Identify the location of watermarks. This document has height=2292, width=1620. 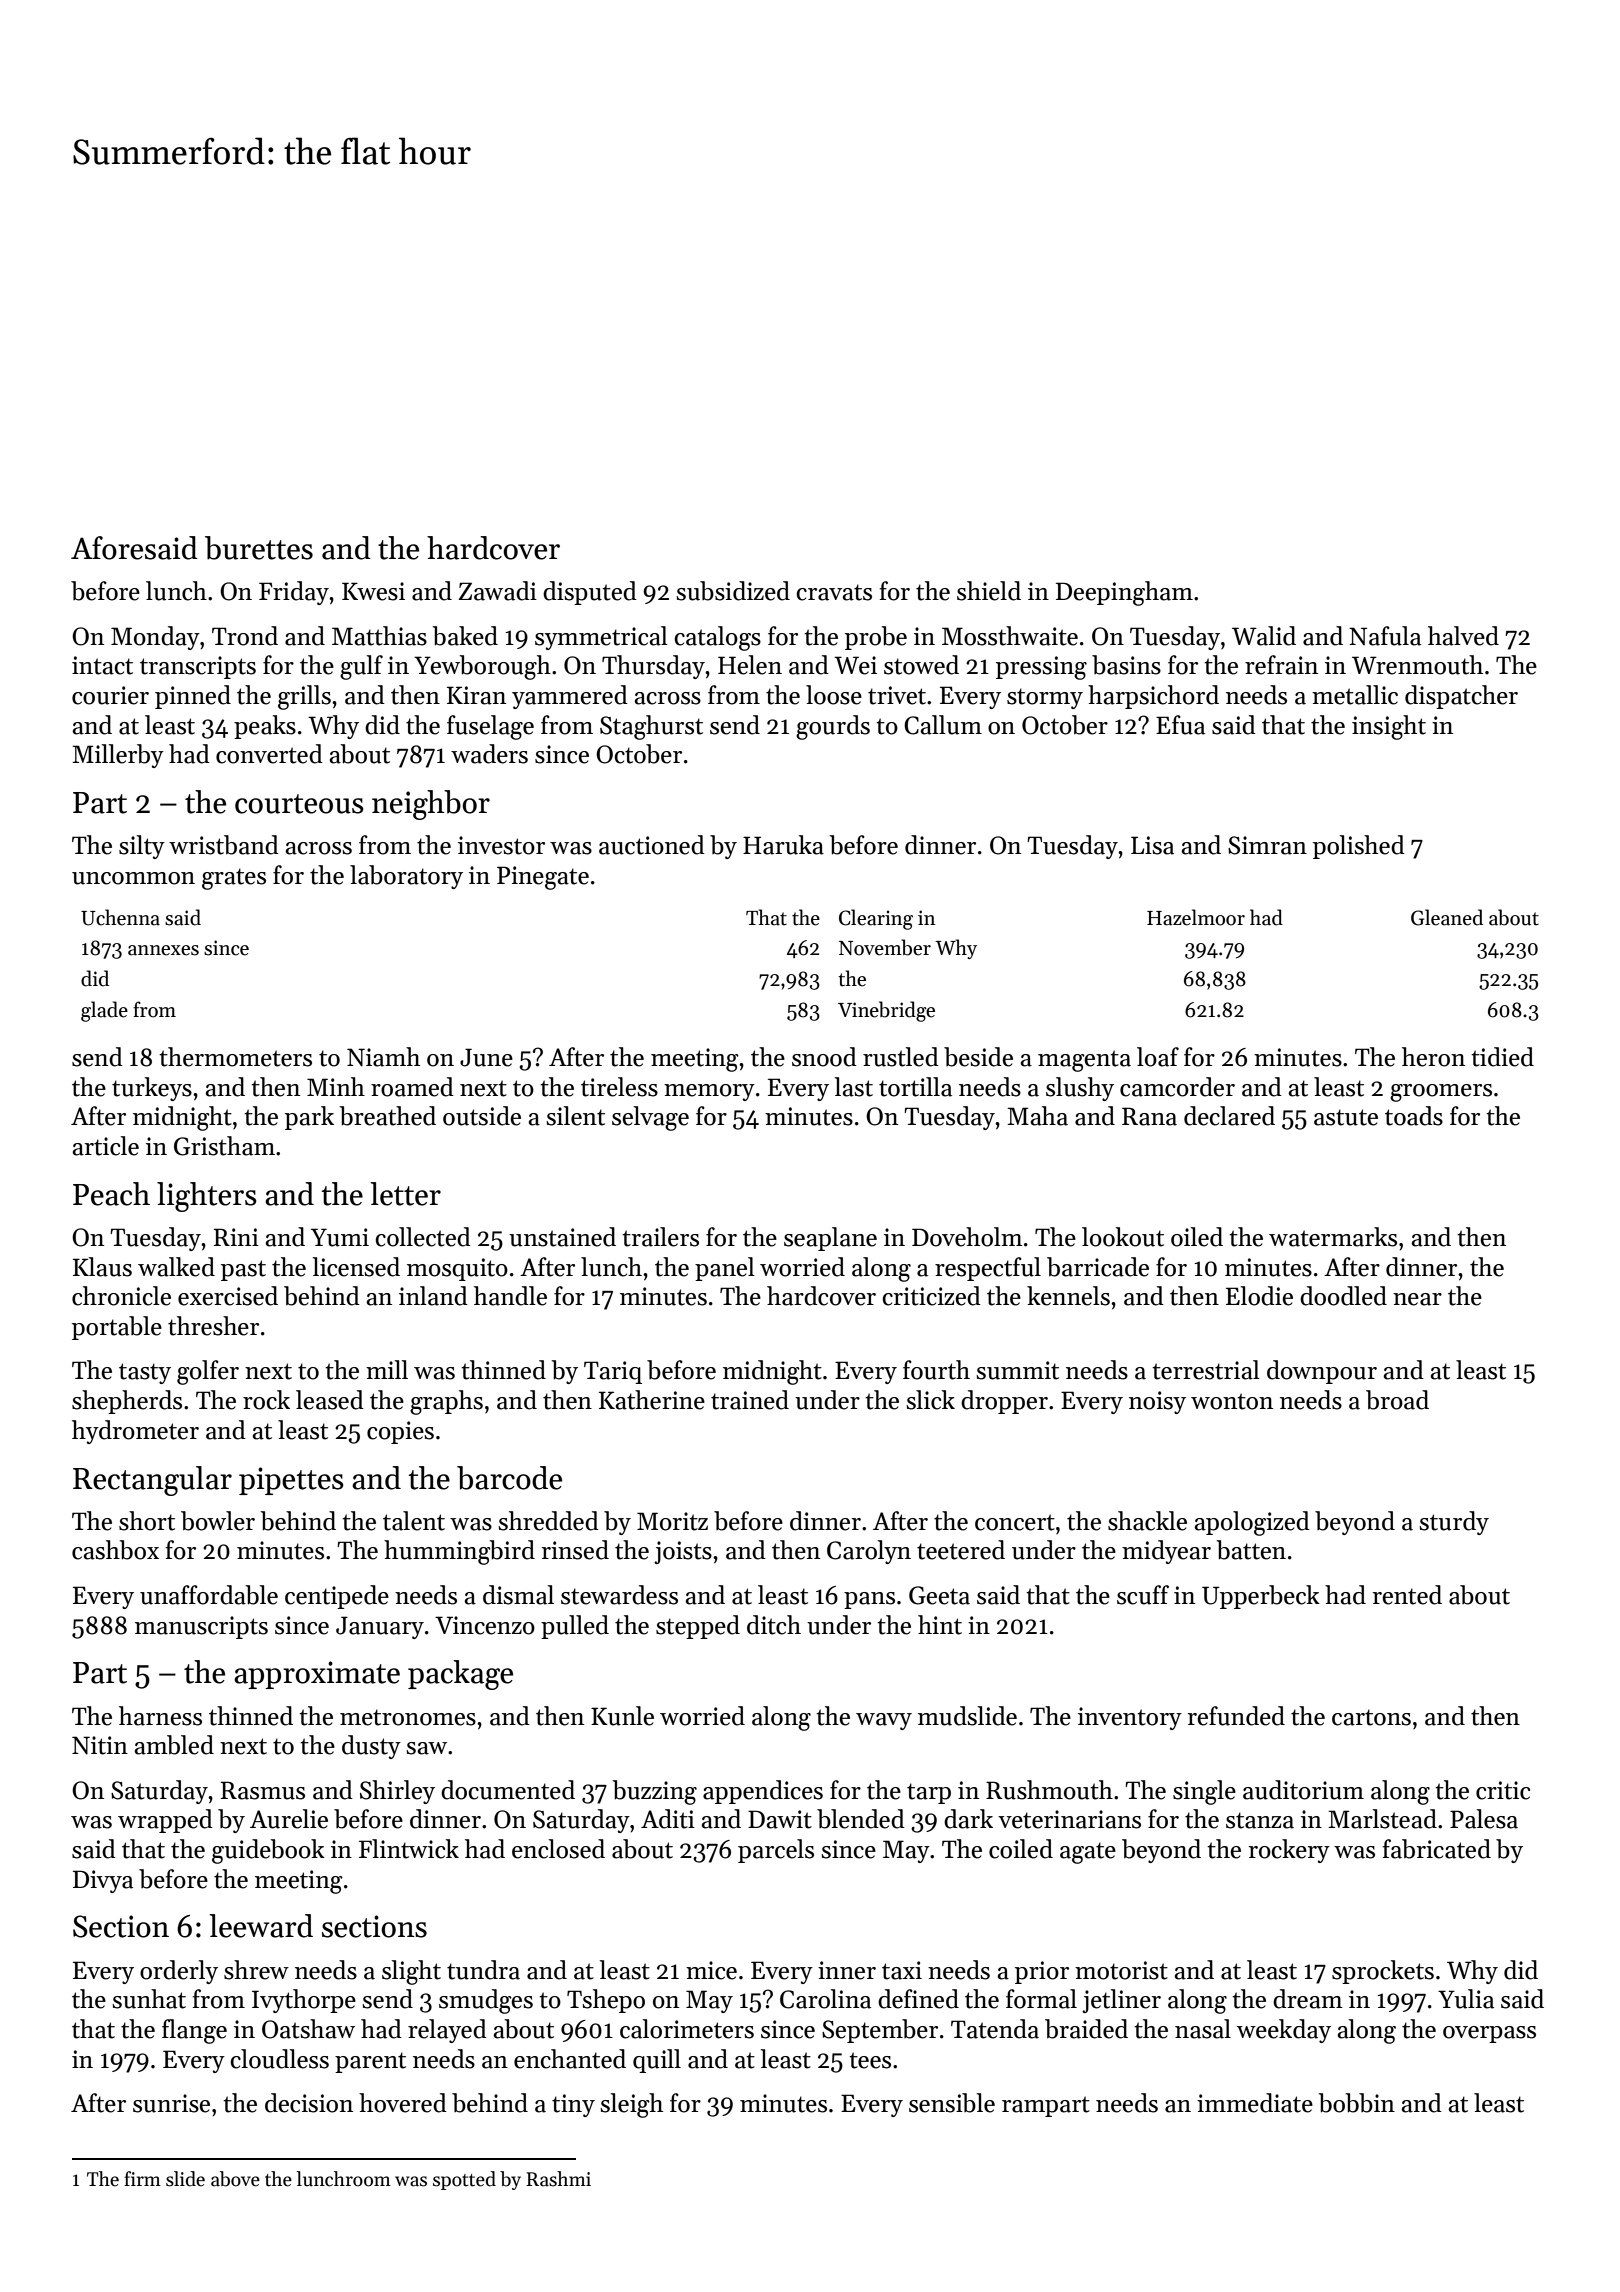
(1333, 1237).
